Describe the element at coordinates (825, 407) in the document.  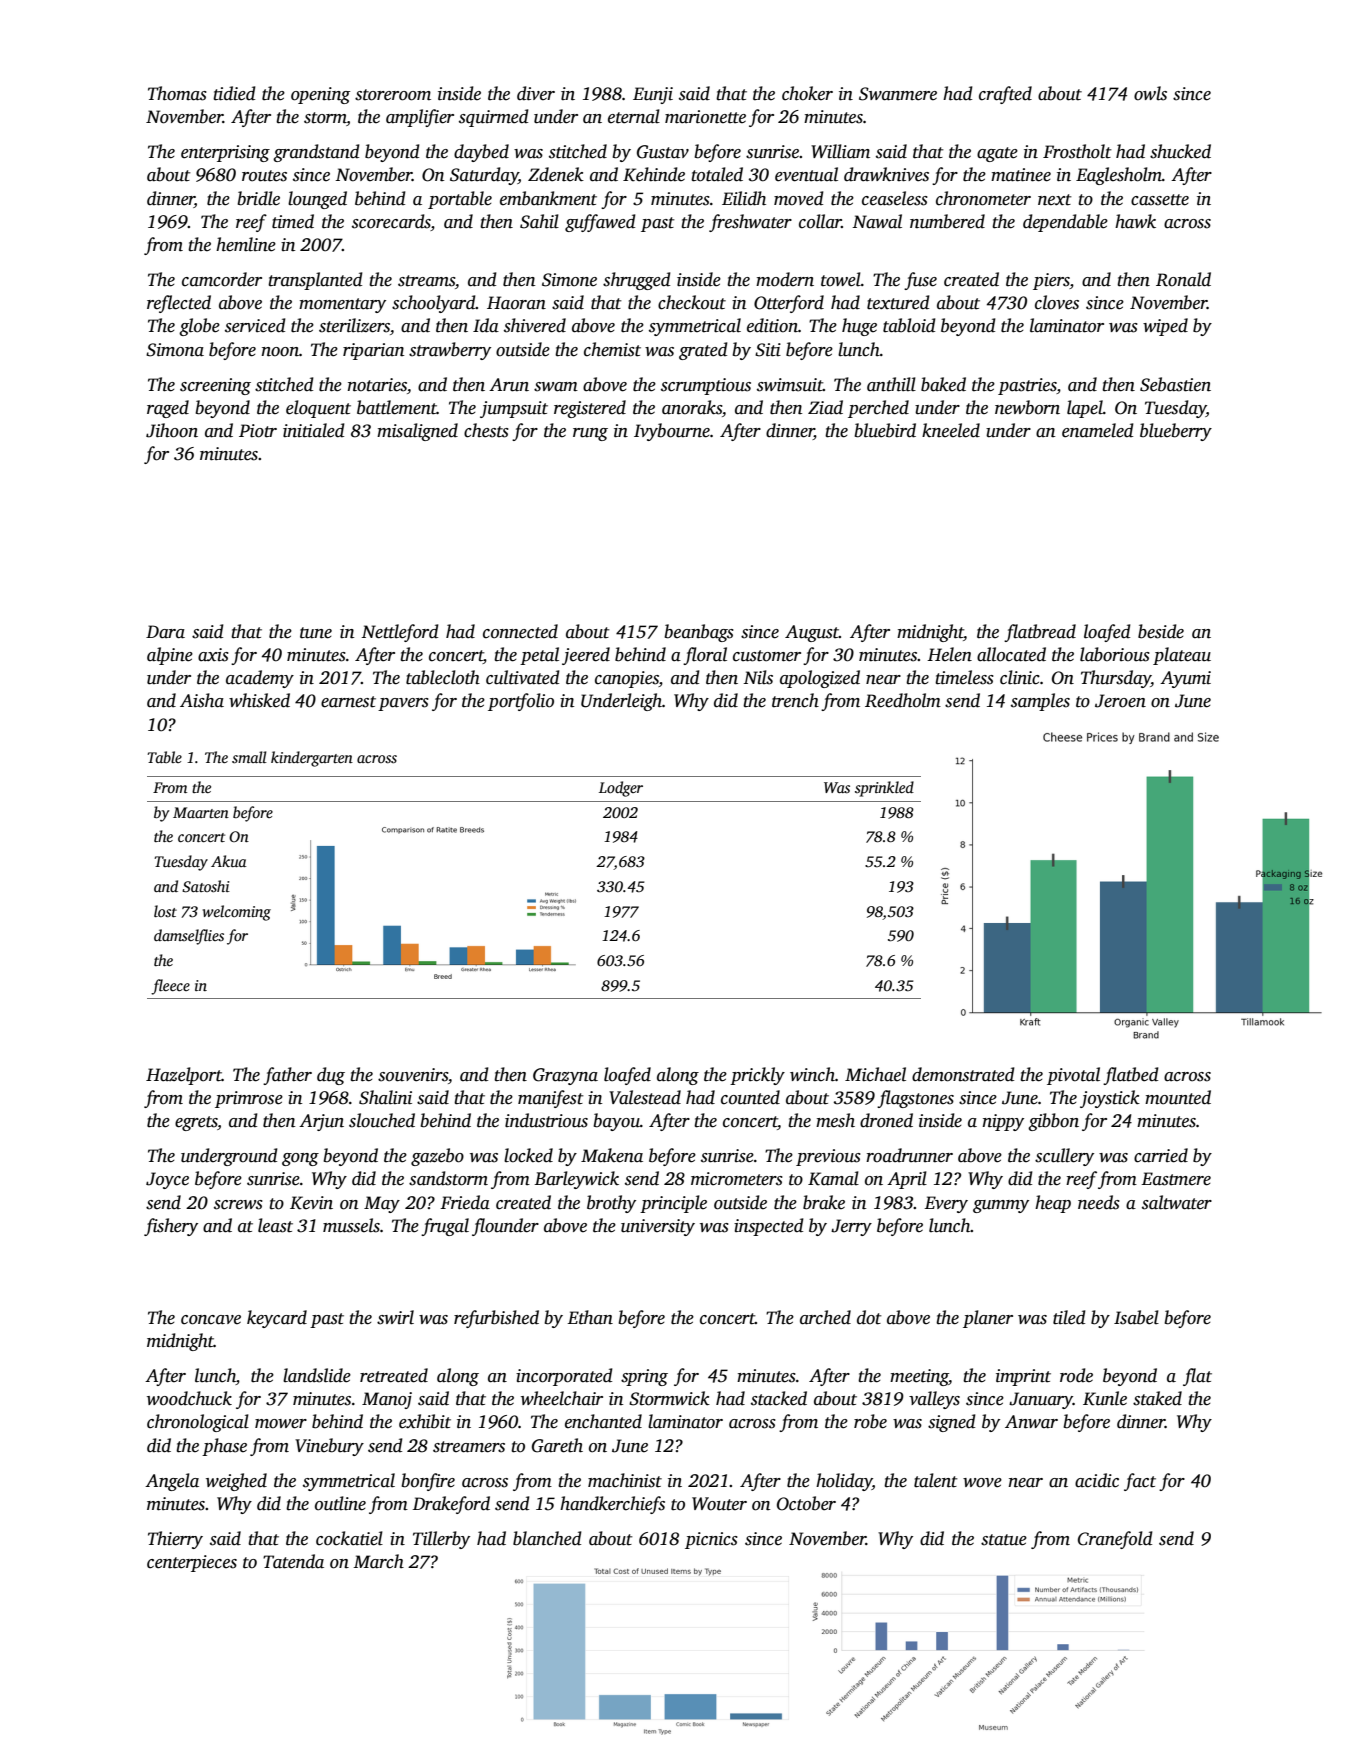
I see `Ziad` at that location.
